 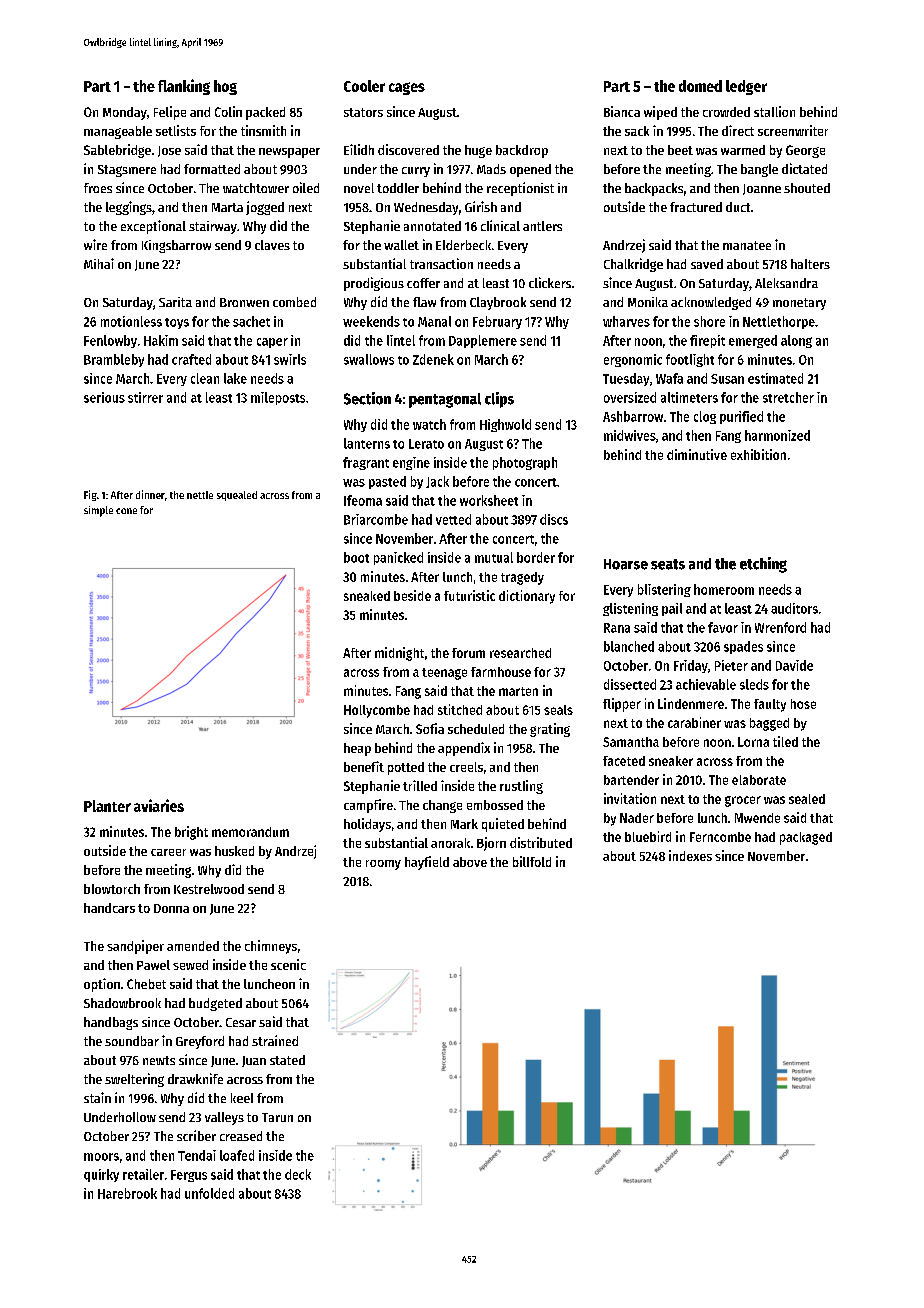 What do you see at coordinates (129, 208) in the page?
I see `leggings` at bounding box center [129, 208].
